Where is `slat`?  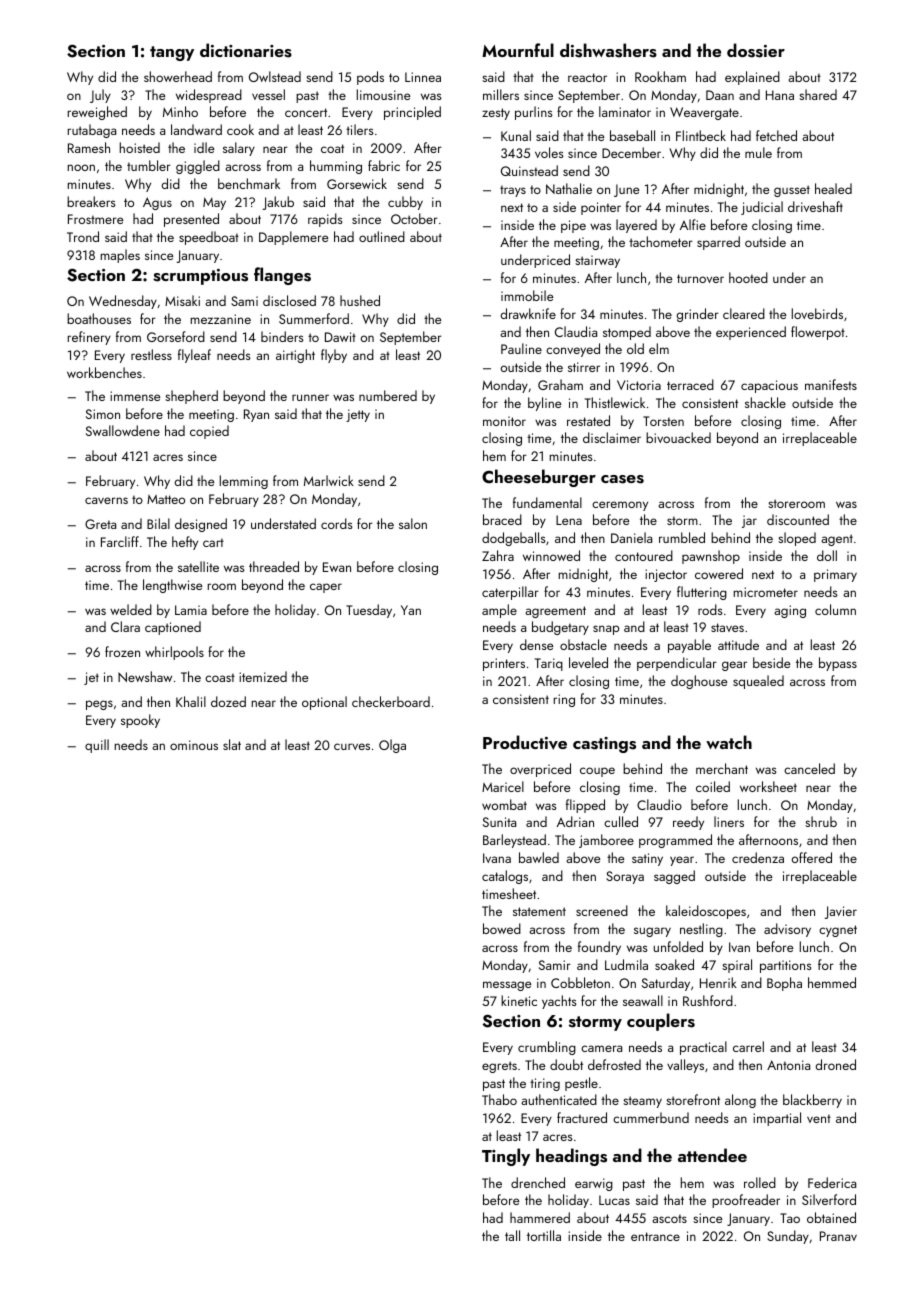
slat is located at coordinates (232, 744).
